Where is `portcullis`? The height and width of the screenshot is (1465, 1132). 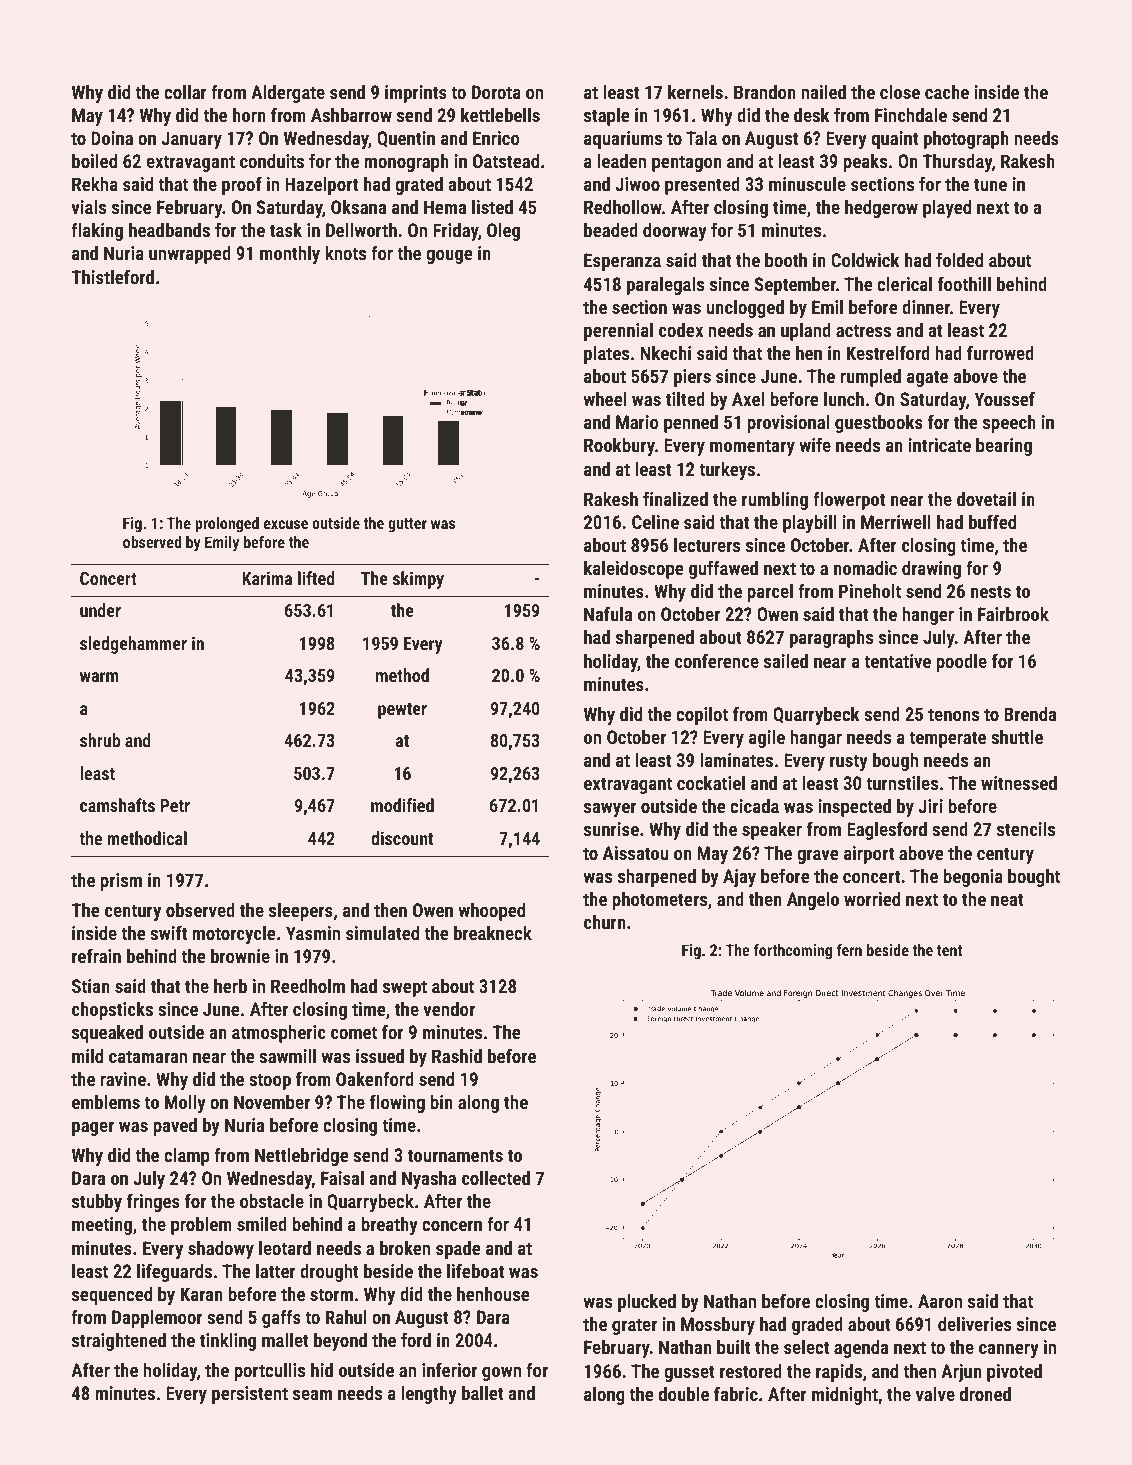
portcullis is located at coordinates (269, 1372).
